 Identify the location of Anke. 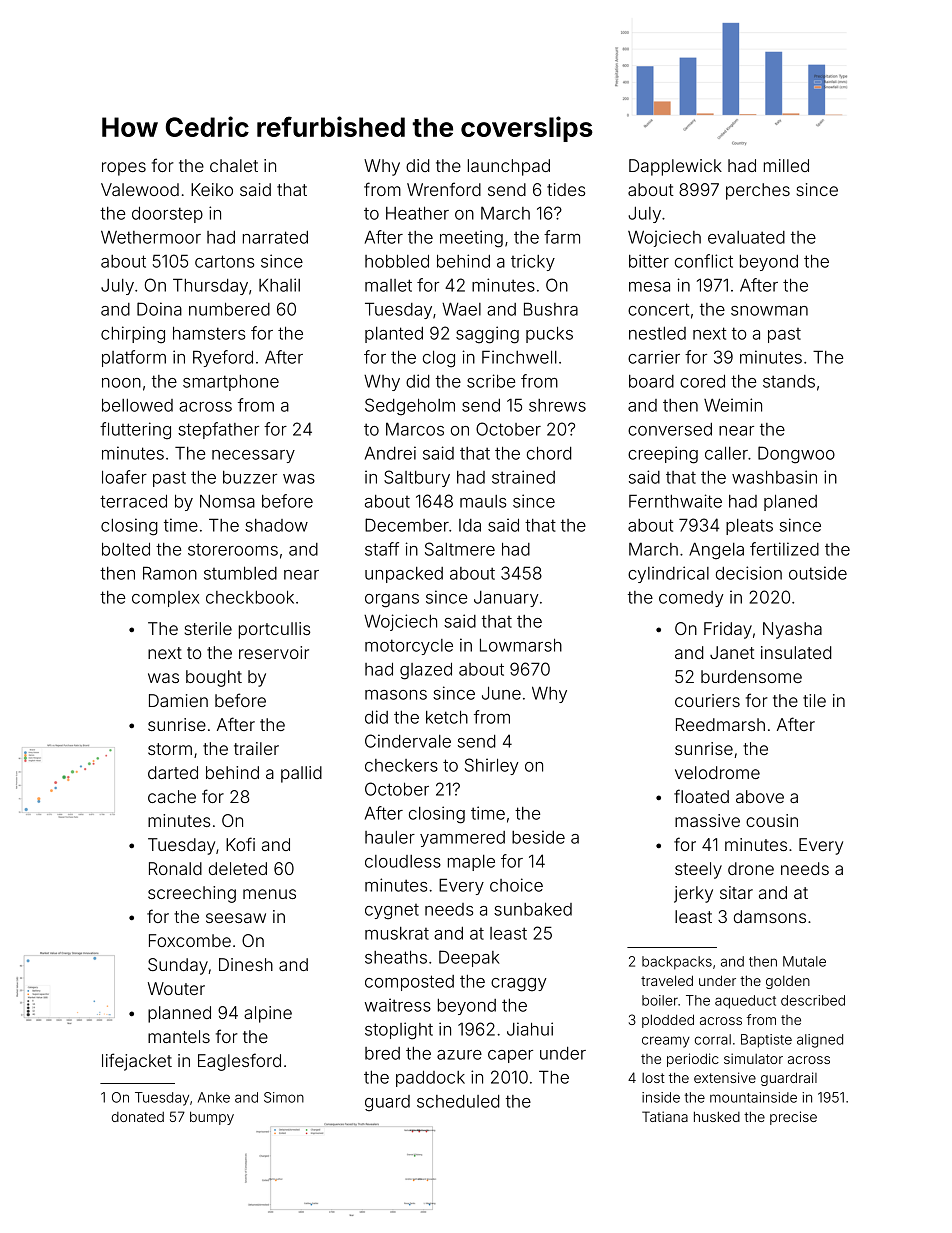
(214, 1097).
